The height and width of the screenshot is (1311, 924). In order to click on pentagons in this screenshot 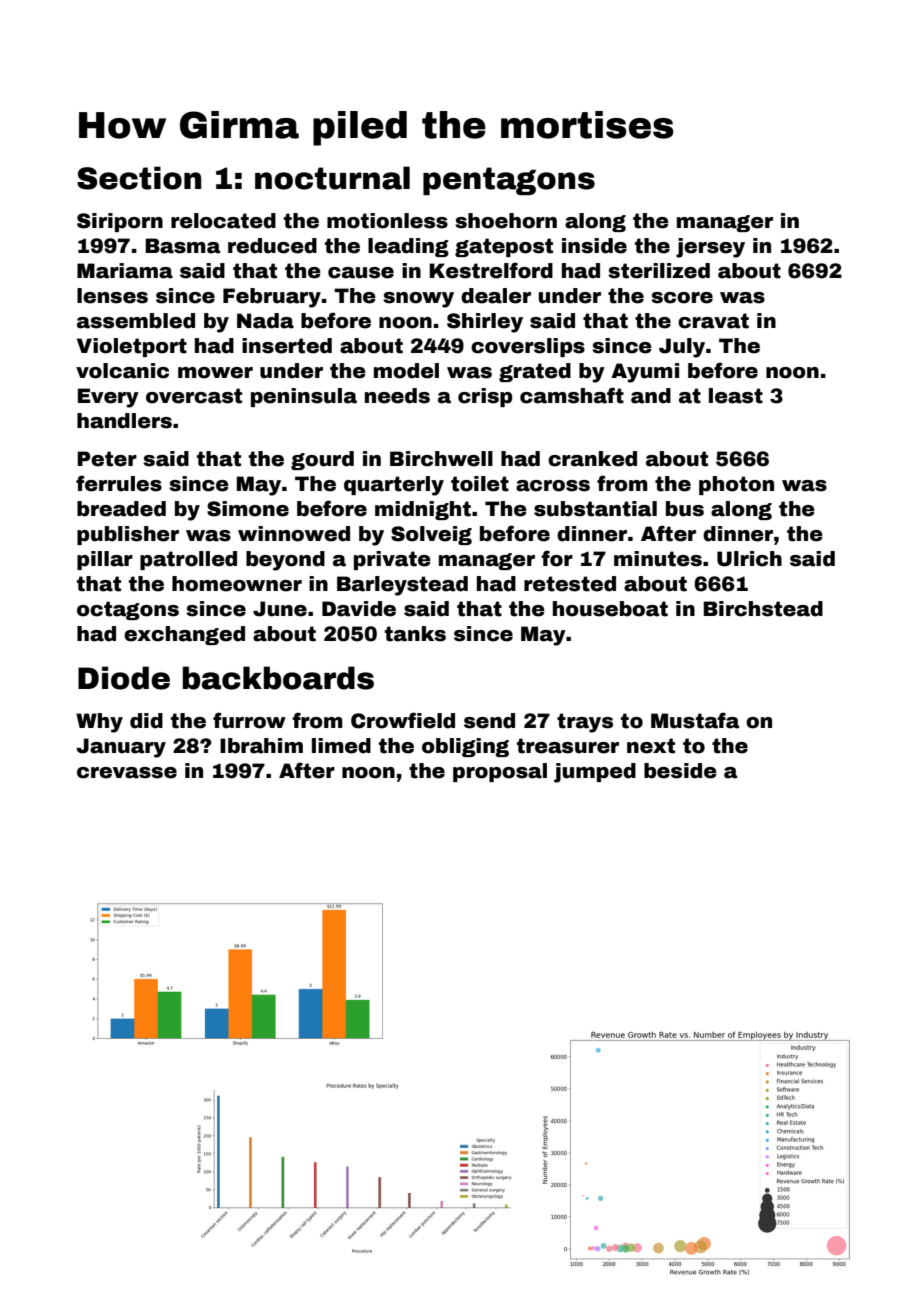, I will do `click(509, 181)`.
